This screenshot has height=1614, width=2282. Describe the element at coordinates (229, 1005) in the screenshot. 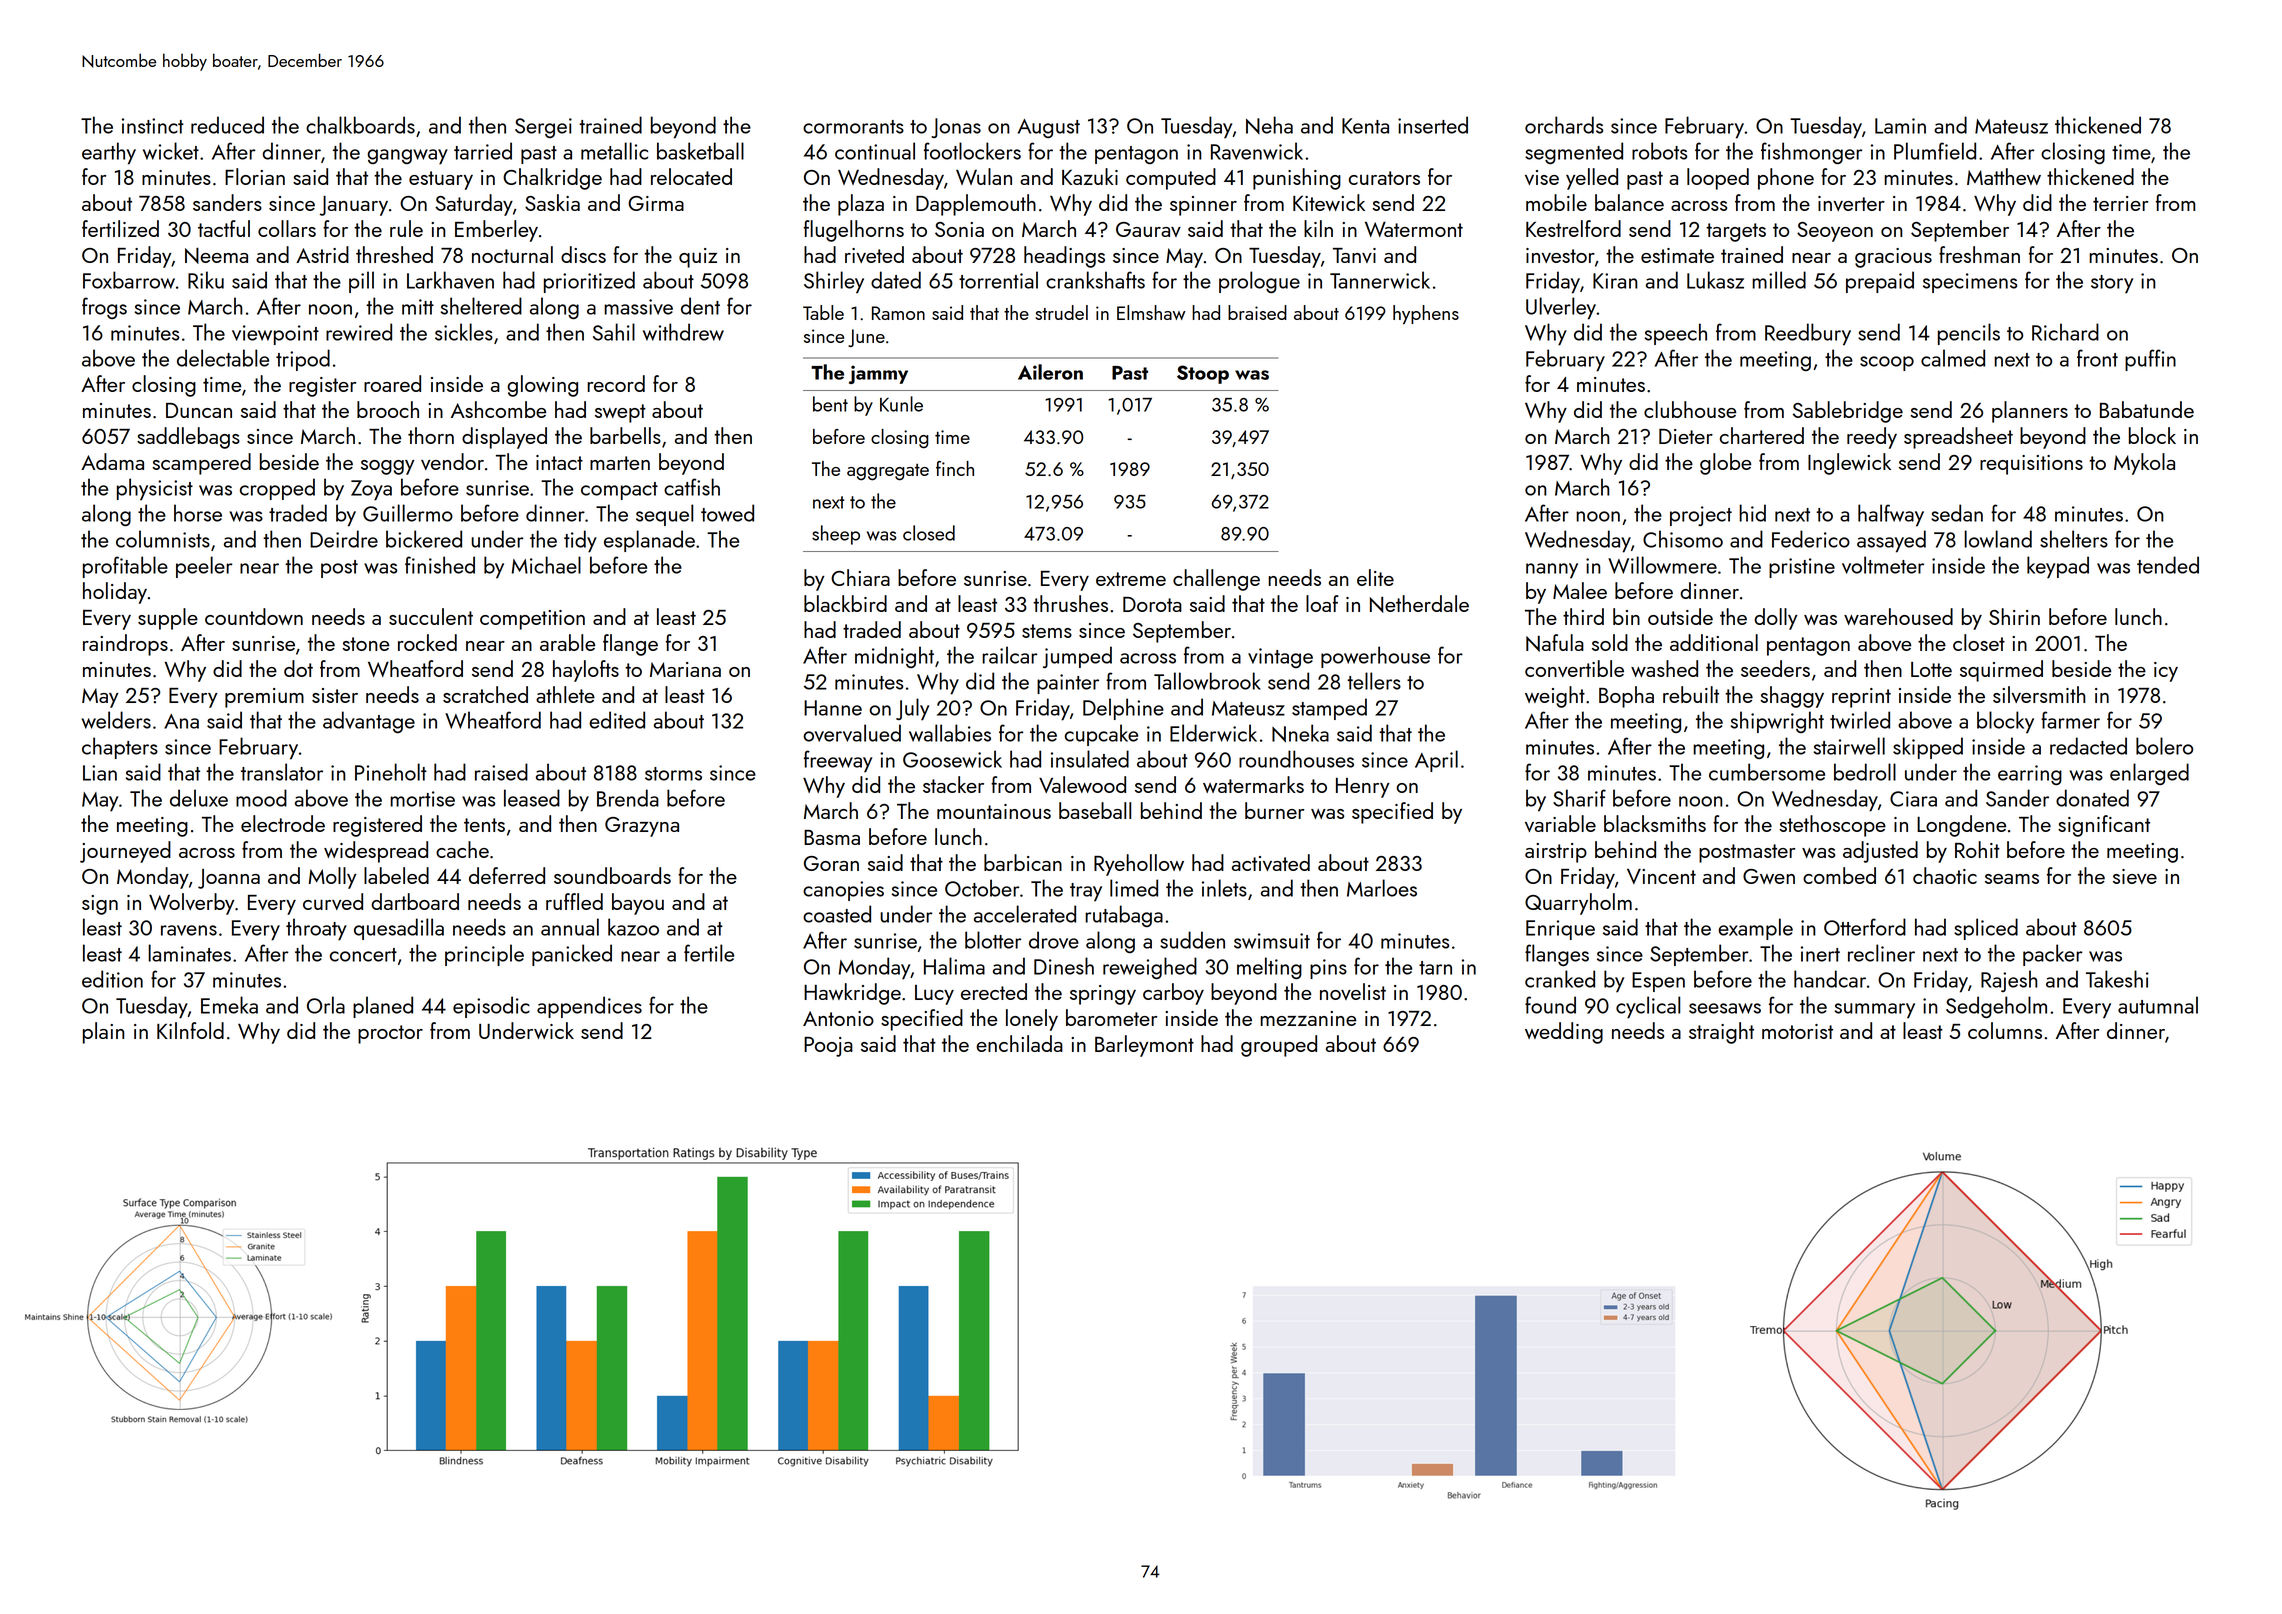

I see `Emeka` at that location.
